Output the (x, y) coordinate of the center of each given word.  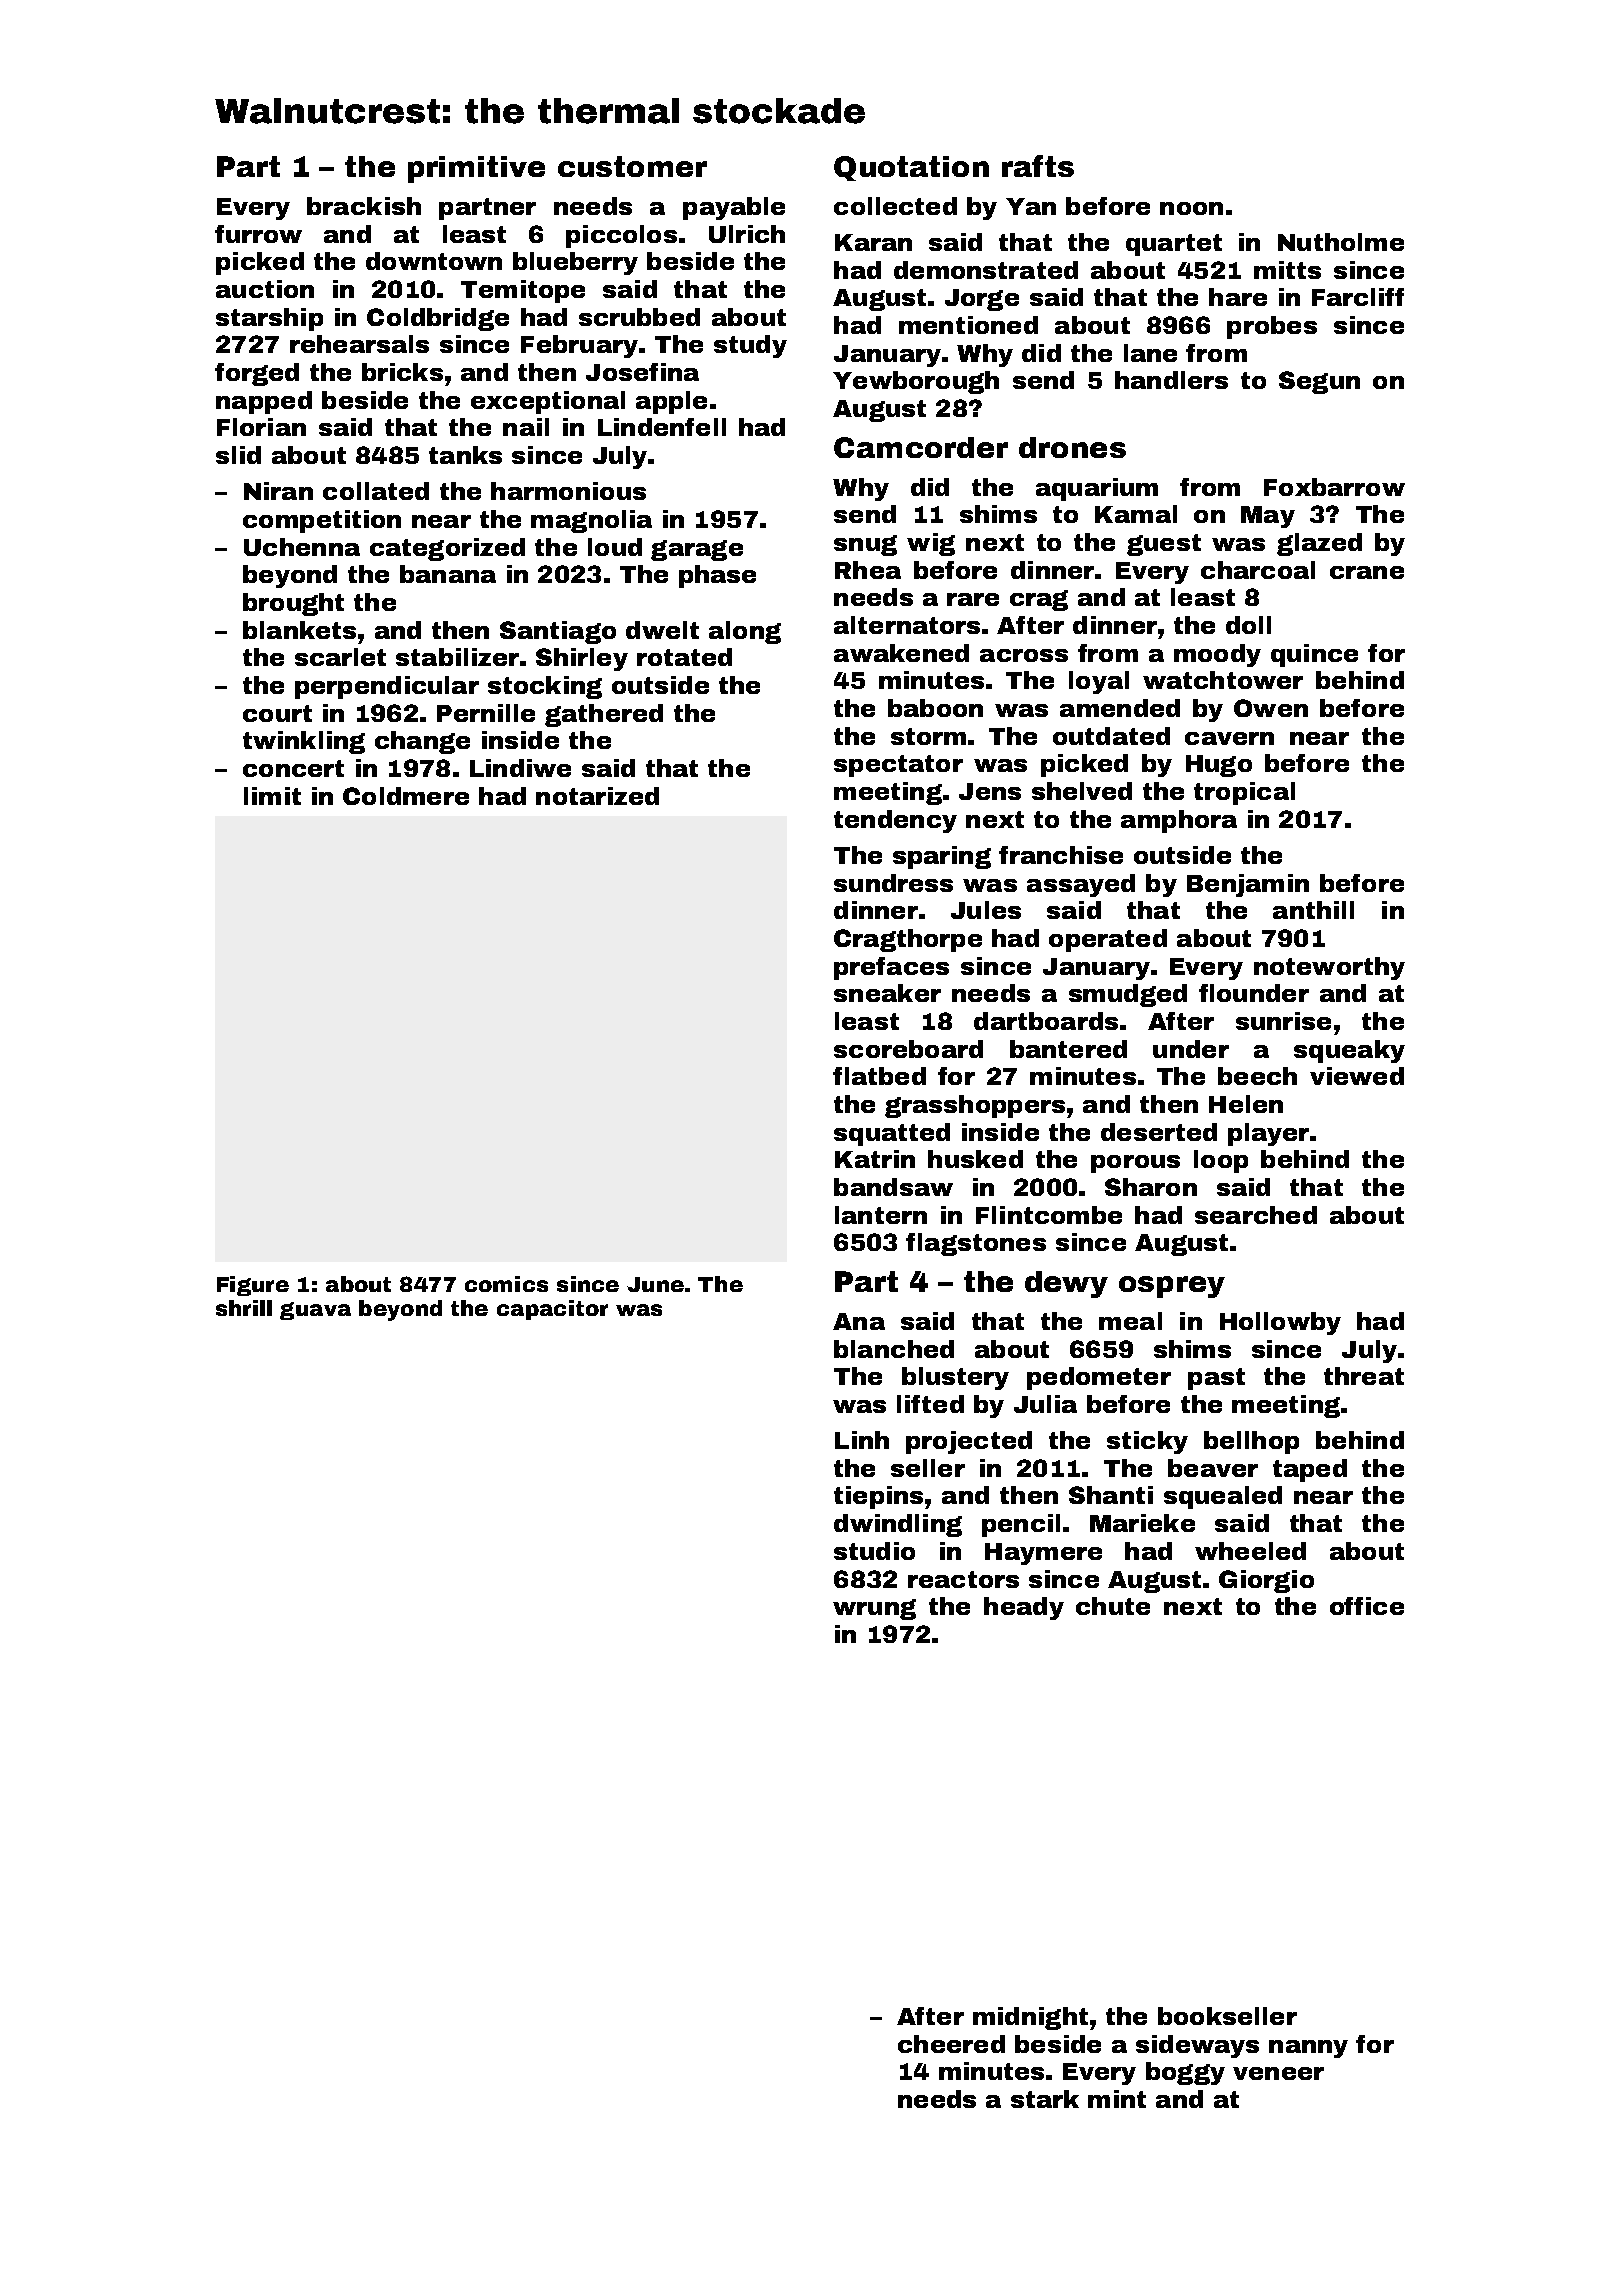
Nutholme (1341, 242)
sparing (942, 857)
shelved (1082, 791)
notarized (597, 796)
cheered (951, 2044)
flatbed (879, 1076)
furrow (258, 234)
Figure (253, 1286)
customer (632, 166)
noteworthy (1329, 968)
